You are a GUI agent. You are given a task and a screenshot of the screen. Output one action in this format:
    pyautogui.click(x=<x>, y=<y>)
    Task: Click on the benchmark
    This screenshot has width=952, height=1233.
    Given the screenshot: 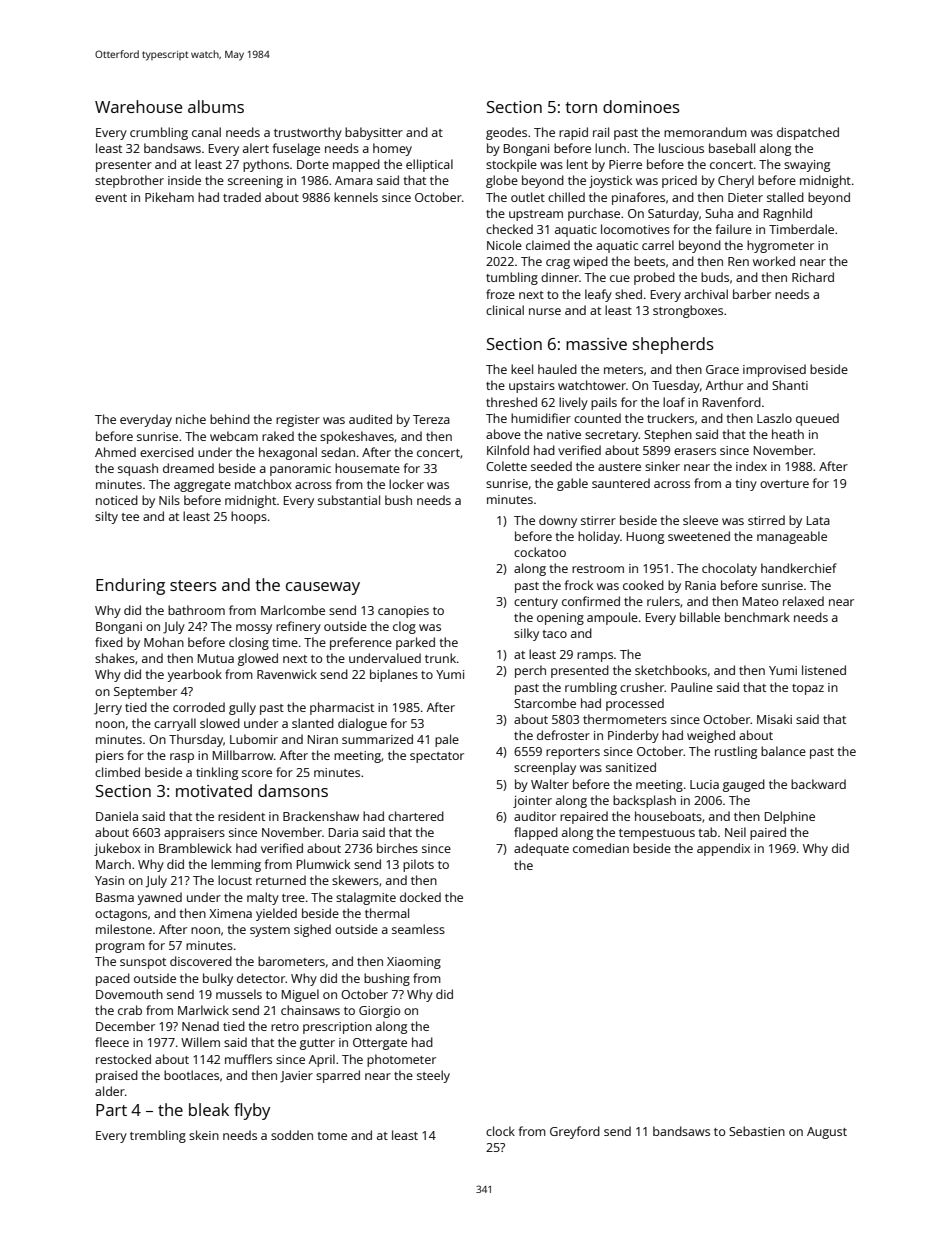 What is the action you would take?
    pyautogui.click(x=757, y=617)
